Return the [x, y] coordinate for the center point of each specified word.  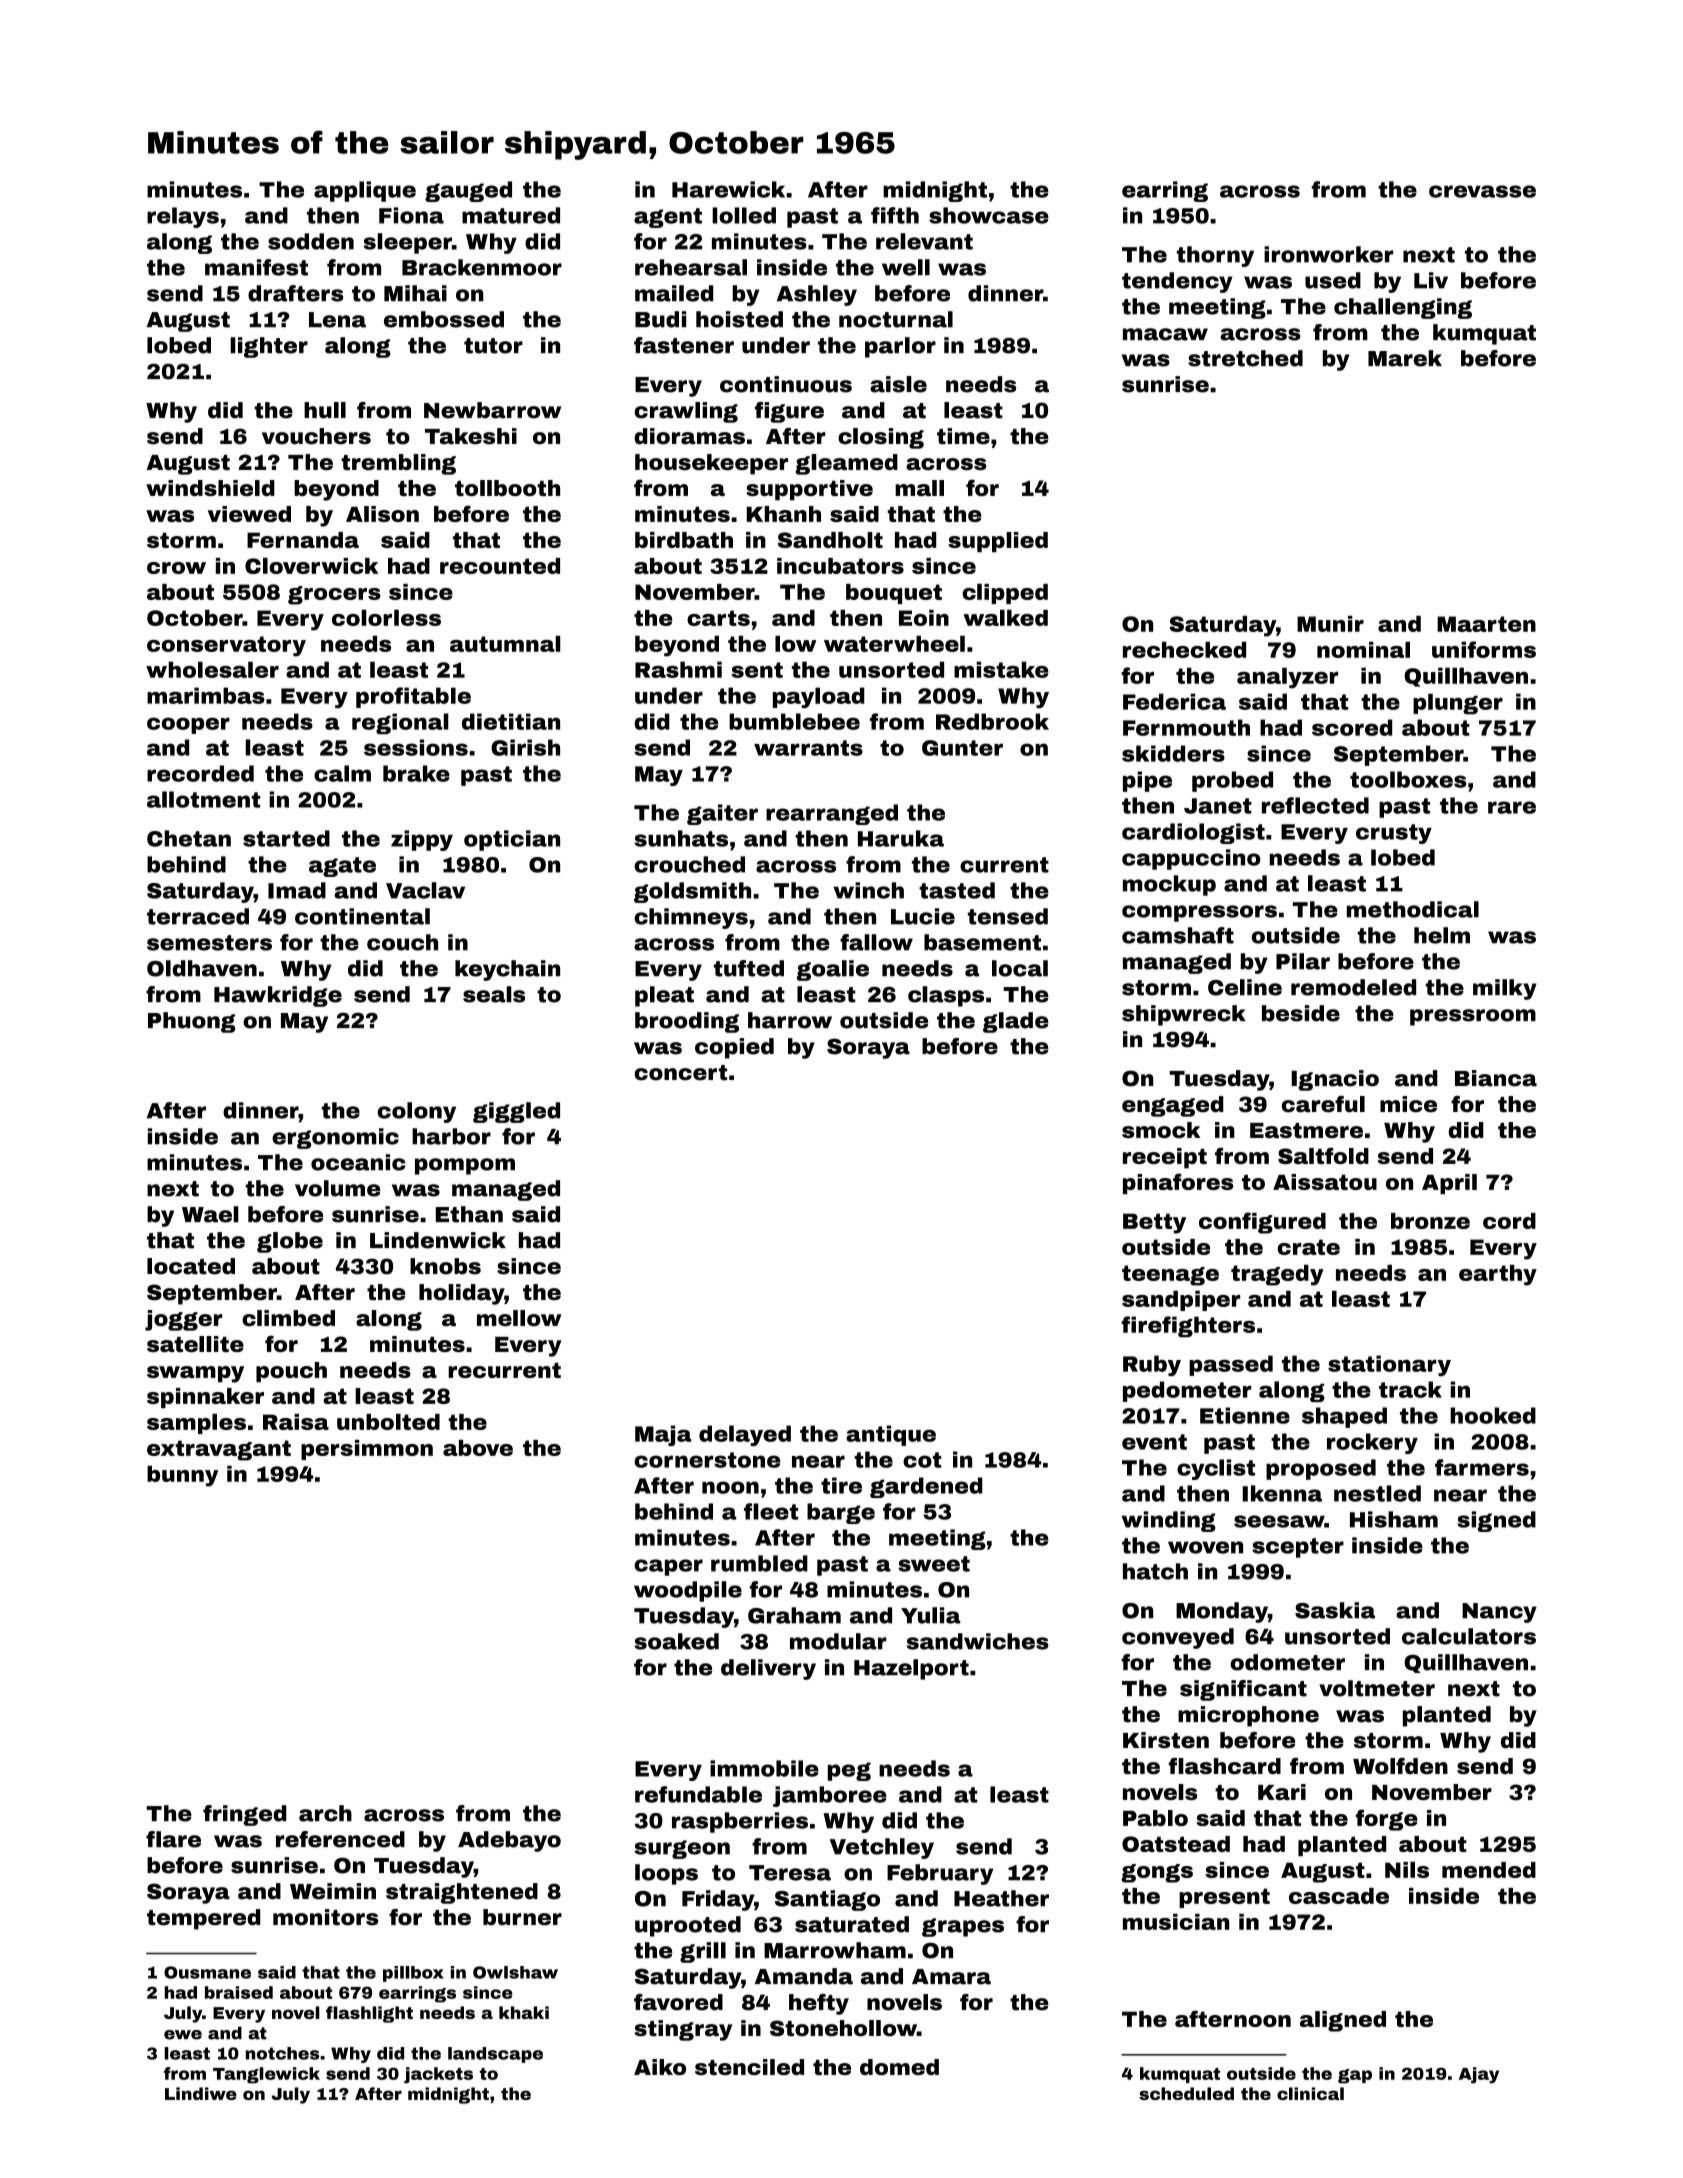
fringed [244, 1815]
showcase [989, 215]
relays [183, 217]
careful [1323, 1104]
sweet [934, 1564]
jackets [438, 2075]
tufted [749, 968]
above [478, 1448]
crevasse [1482, 191]
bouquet [894, 594]
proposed [1321, 1469]
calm [342, 773]
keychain [507, 970]
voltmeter [1377, 1688]
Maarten [1486, 624]
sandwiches [978, 1641]
